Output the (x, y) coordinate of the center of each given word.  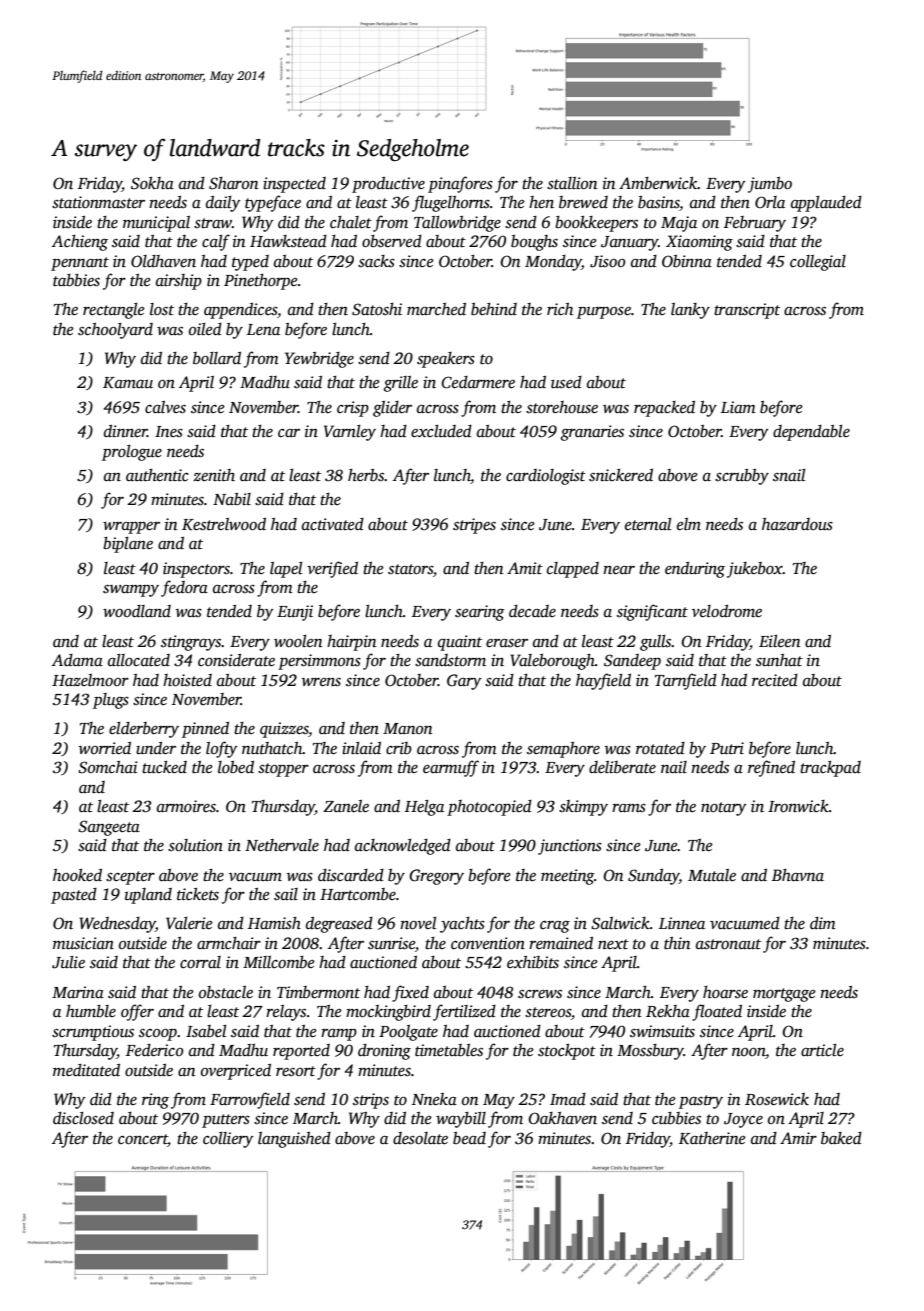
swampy (131, 590)
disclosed (83, 1118)
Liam (738, 407)
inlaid (361, 748)
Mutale (712, 875)
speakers (446, 360)
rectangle (114, 311)
